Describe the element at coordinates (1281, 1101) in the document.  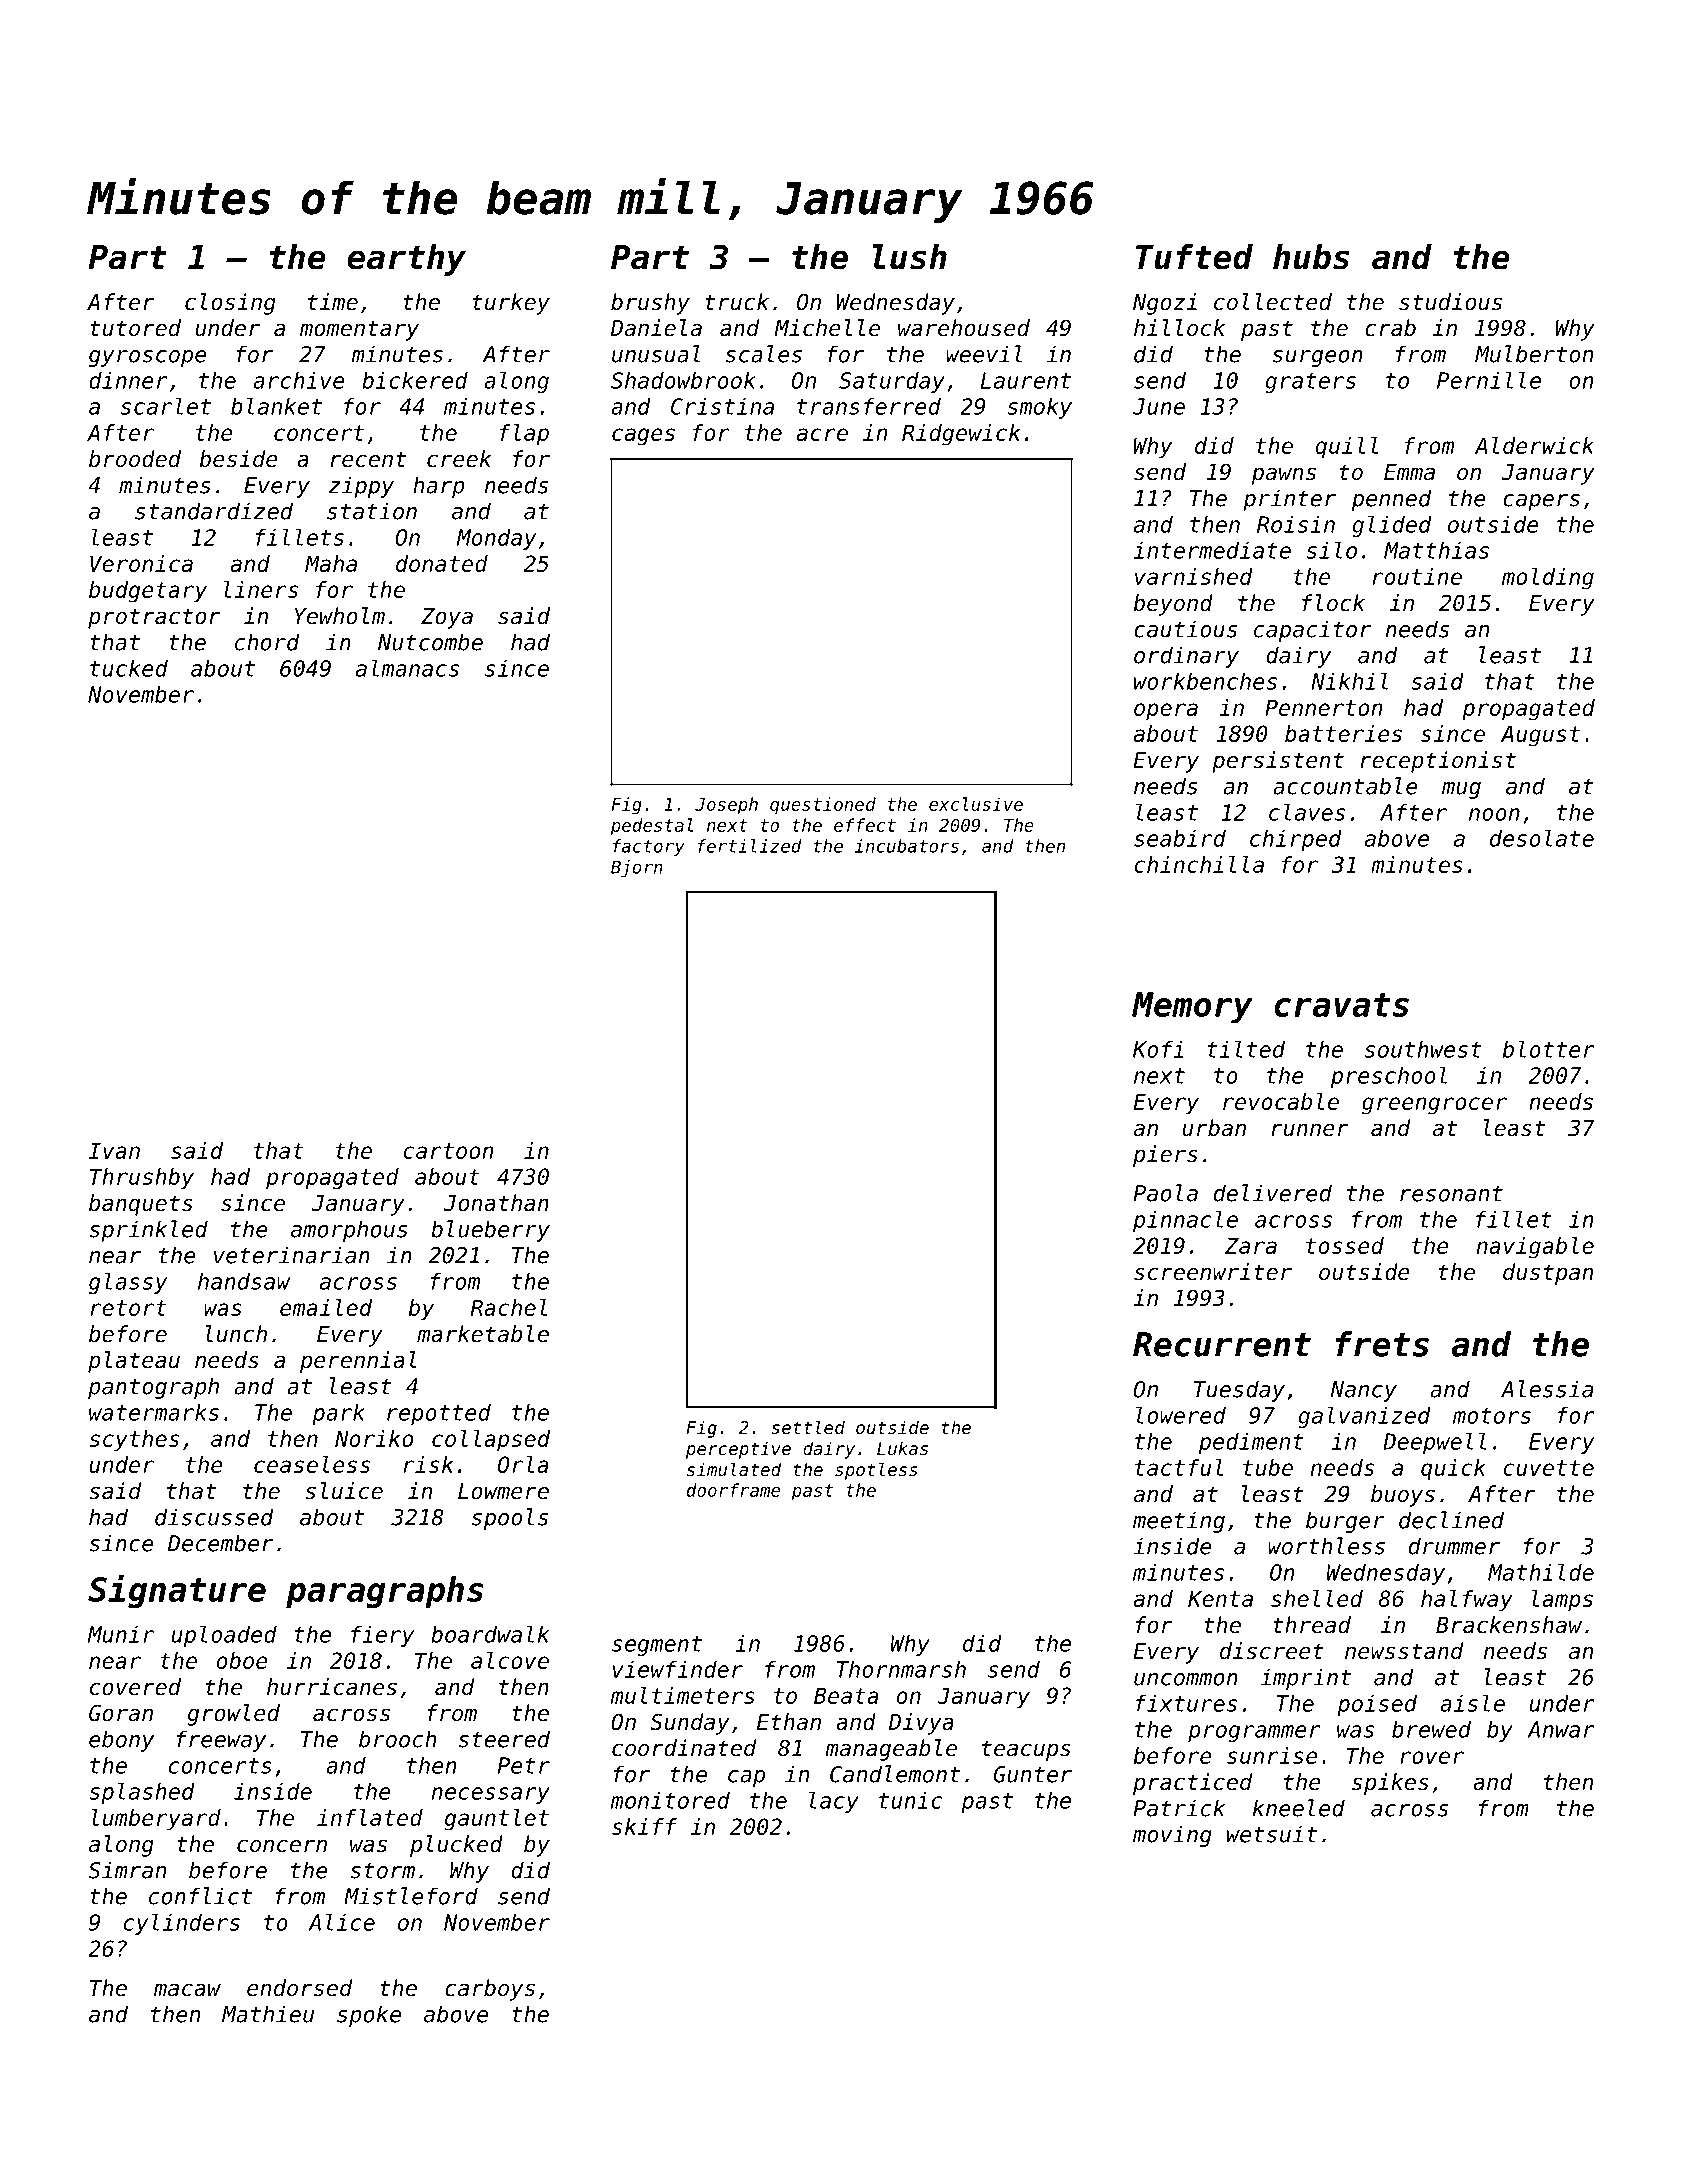
I see `revocable` at that location.
